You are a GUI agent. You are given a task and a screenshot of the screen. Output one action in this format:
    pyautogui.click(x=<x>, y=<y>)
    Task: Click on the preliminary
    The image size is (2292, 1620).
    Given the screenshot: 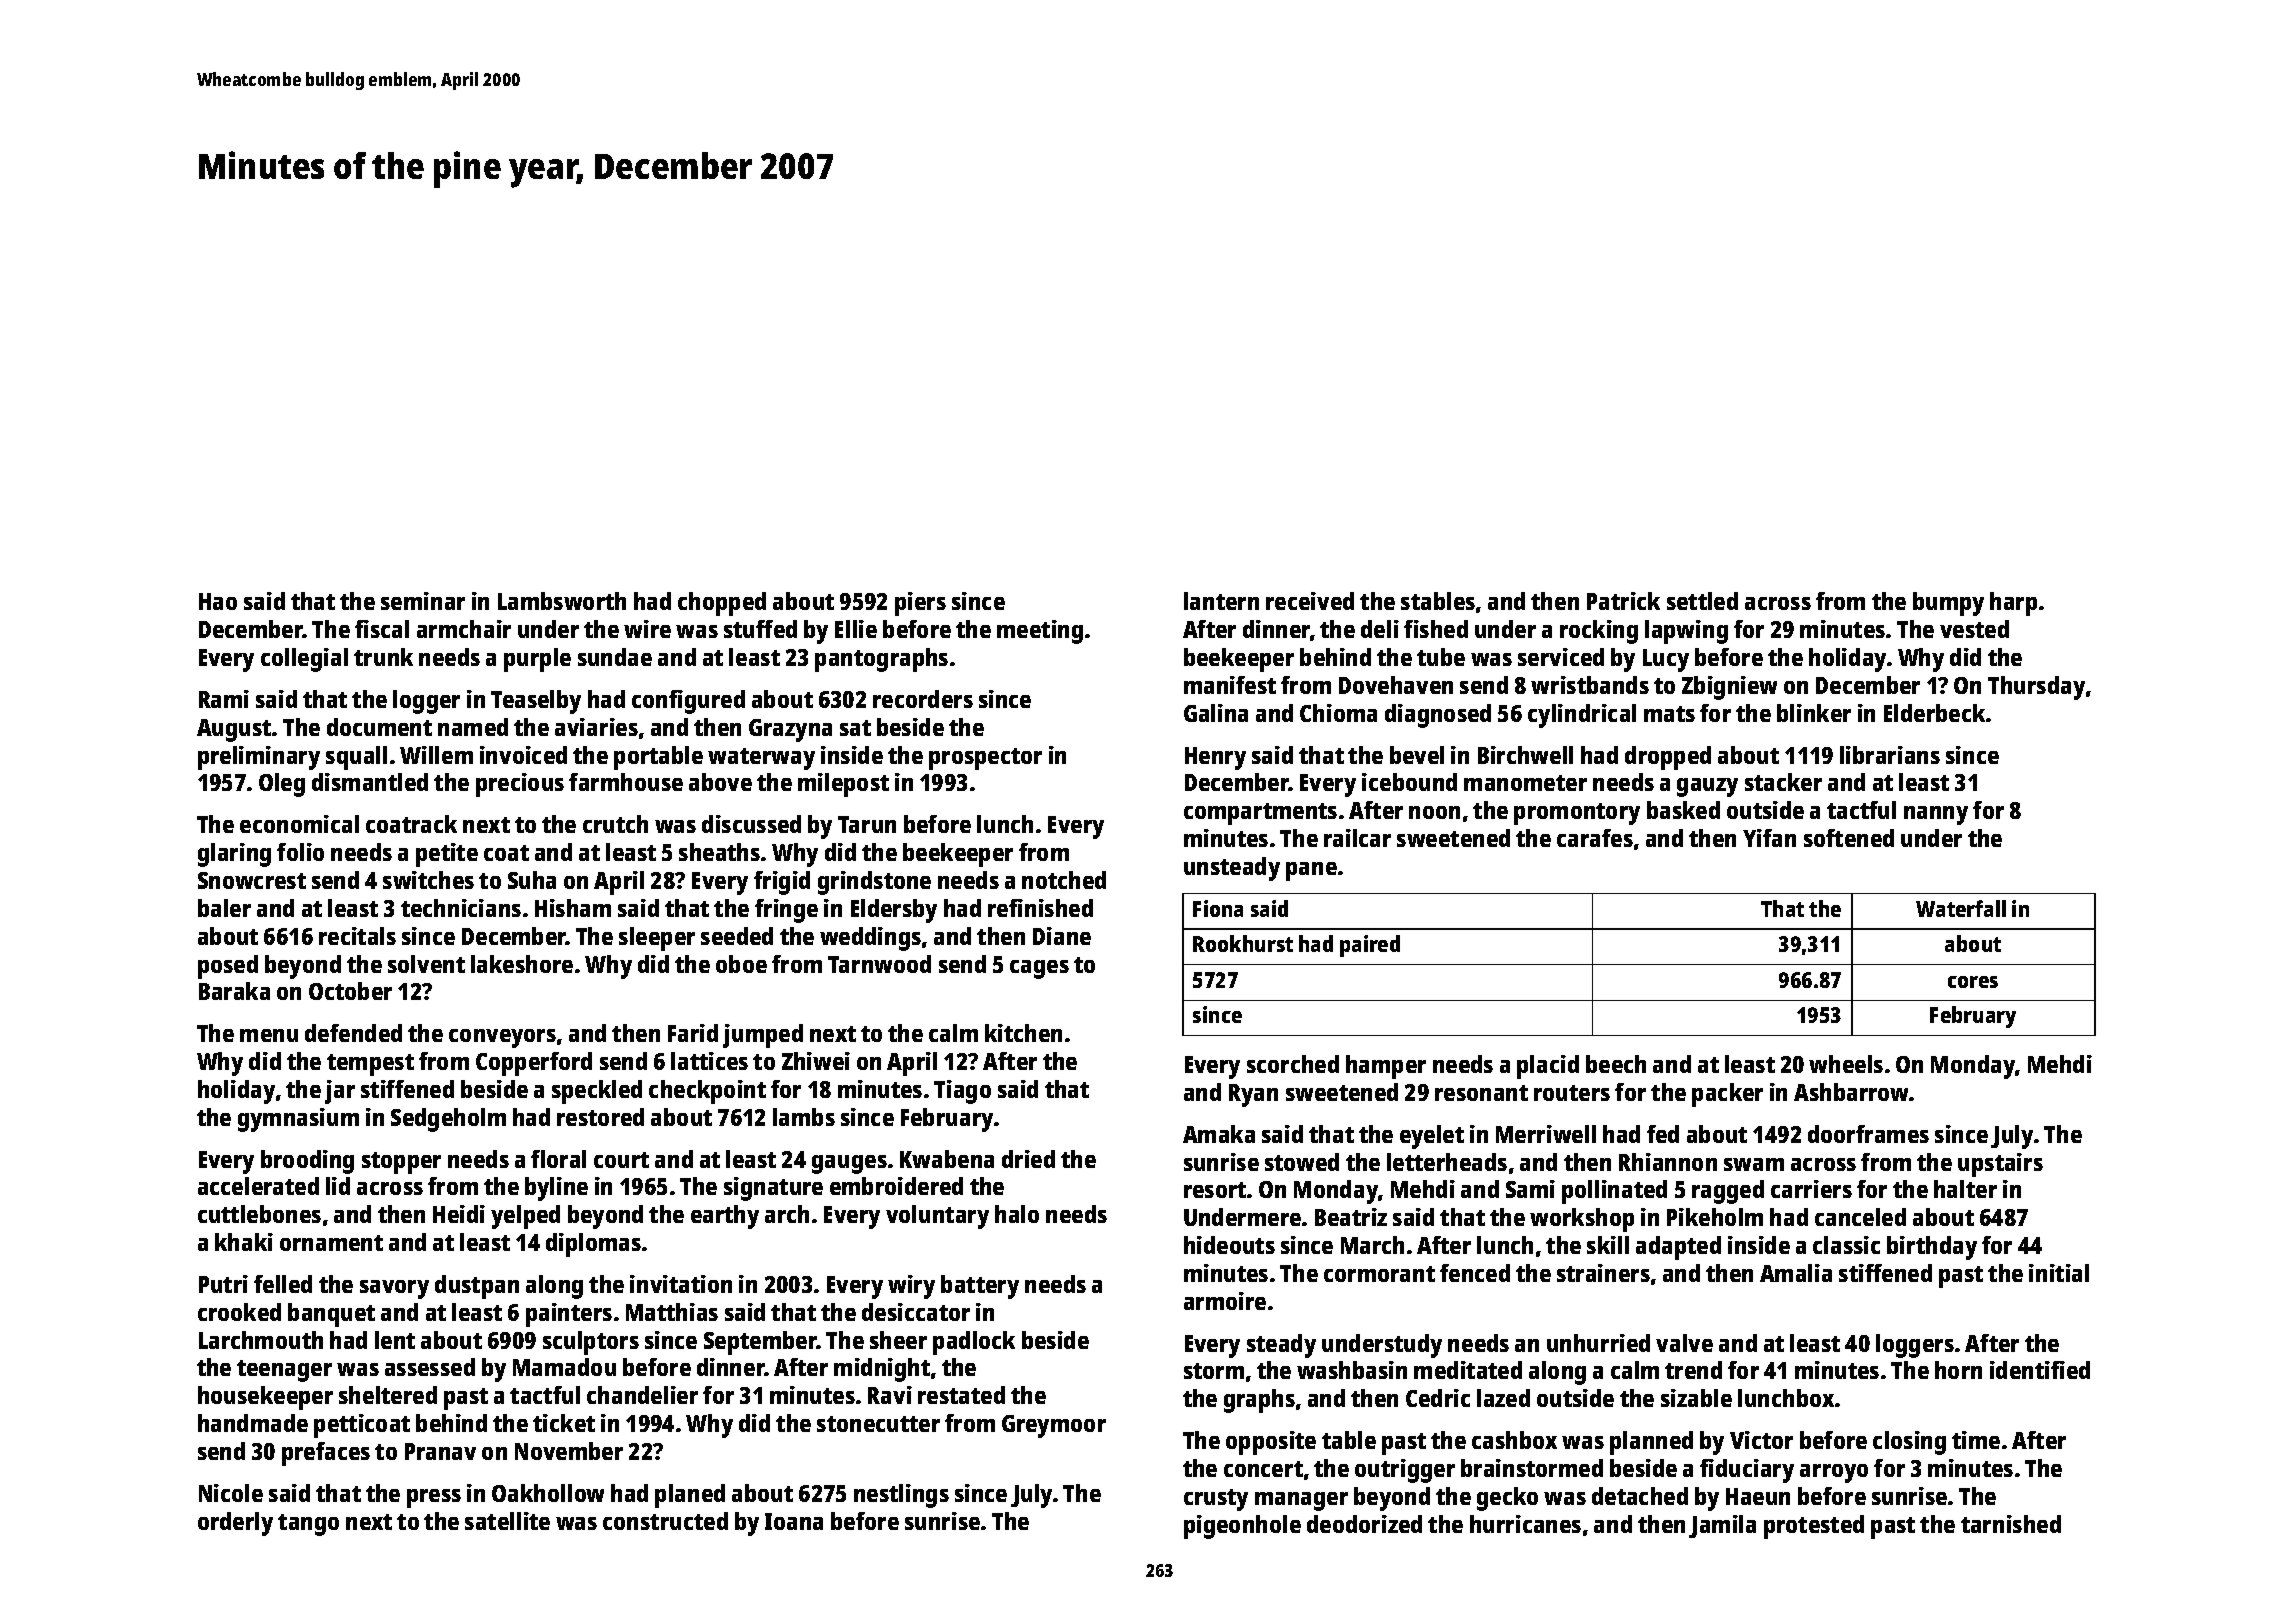 What is the action you would take?
    pyautogui.click(x=259, y=758)
